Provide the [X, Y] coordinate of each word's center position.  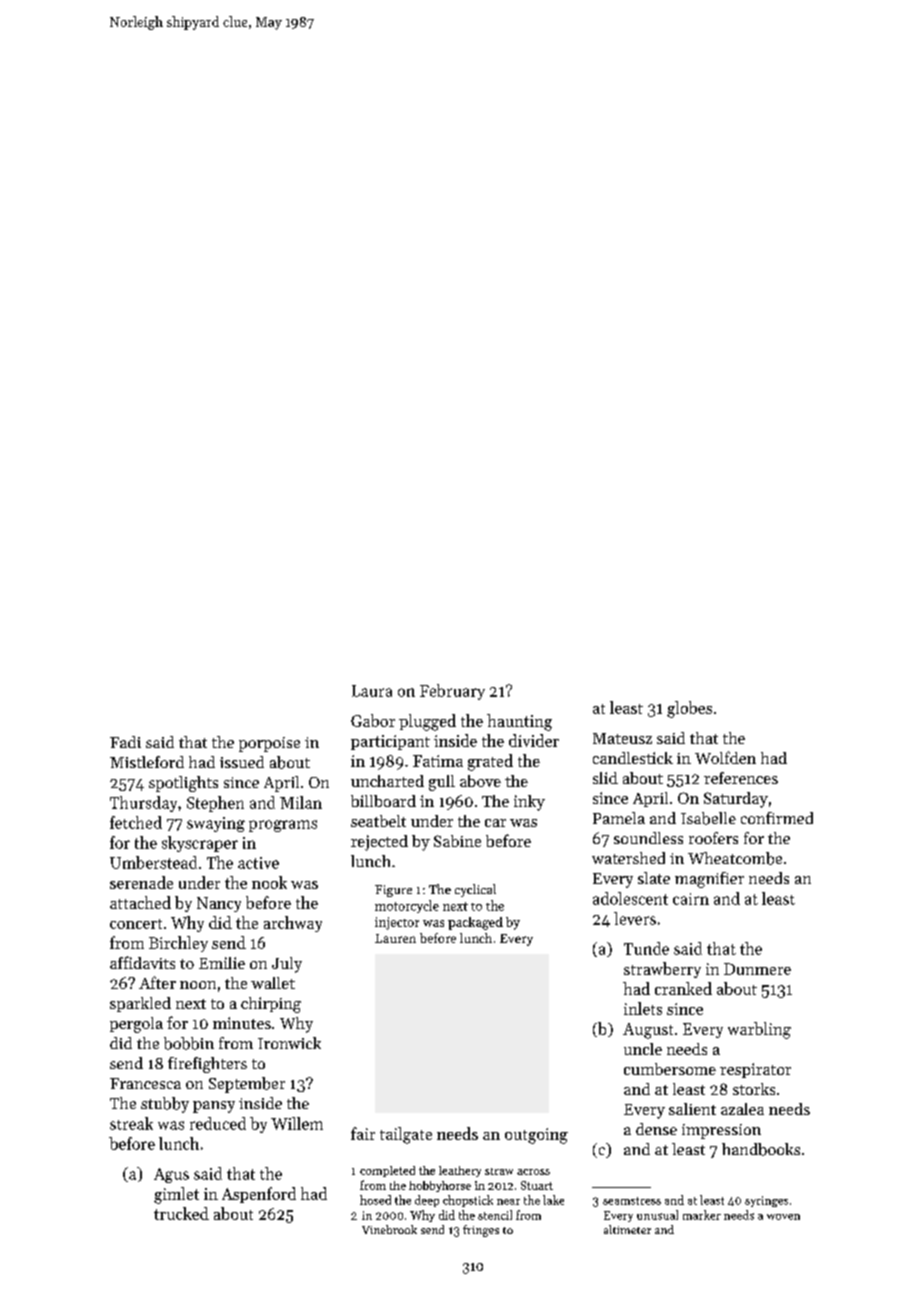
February [452, 692]
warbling [759, 1030]
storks [754, 1089]
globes [689, 709]
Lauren [395, 938]
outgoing [536, 1136]
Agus [171, 1175]
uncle [643, 1049]
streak [131, 1123]
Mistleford [147, 762]
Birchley [178, 944]
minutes [242, 1023]
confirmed [777, 818]
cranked [683, 988]
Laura [372, 691]
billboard [383, 801]
